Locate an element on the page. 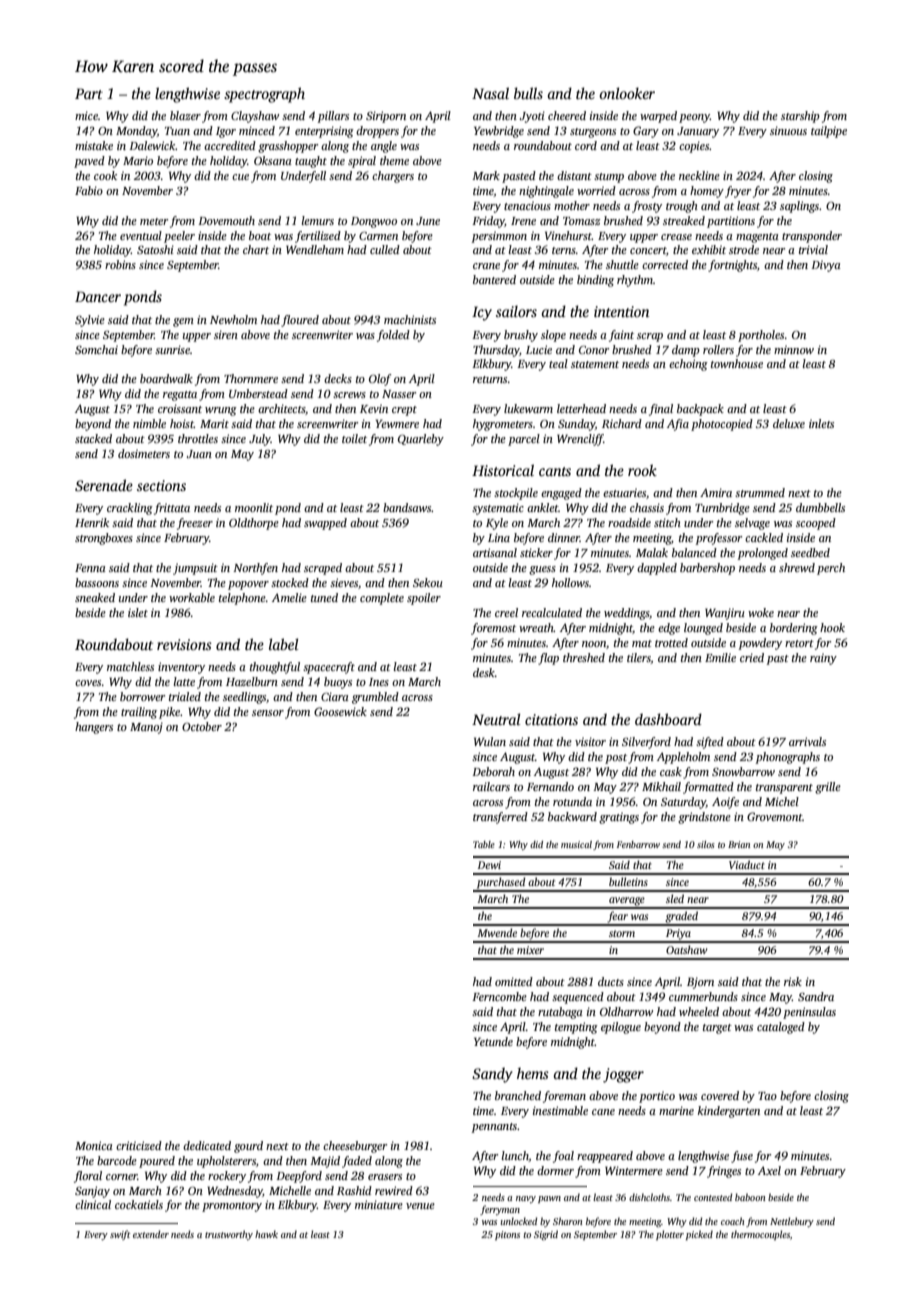 Image resolution: width=924 pixels, height=1308 pixels. lounged is located at coordinates (703, 629).
